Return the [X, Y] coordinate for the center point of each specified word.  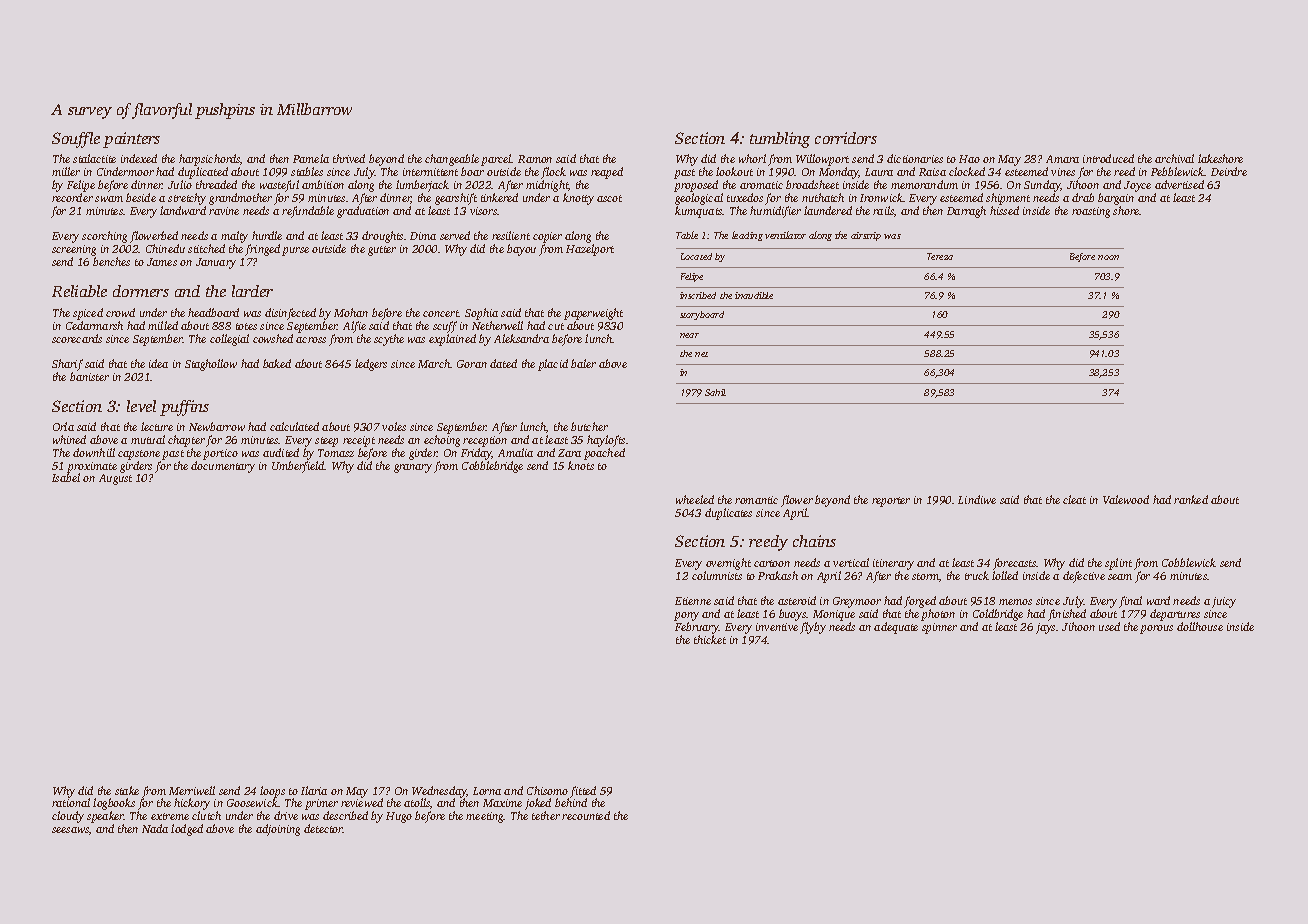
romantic [756, 500]
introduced [1108, 158]
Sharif [67, 365]
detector [323, 828]
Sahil [715, 392]
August [115, 479]
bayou [521, 250]
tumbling [780, 140]
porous [1156, 629]
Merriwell [192, 790]
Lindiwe [977, 499]
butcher [589, 426]
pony [686, 616]
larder [252, 291]
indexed [139, 158]
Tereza [940, 256]
